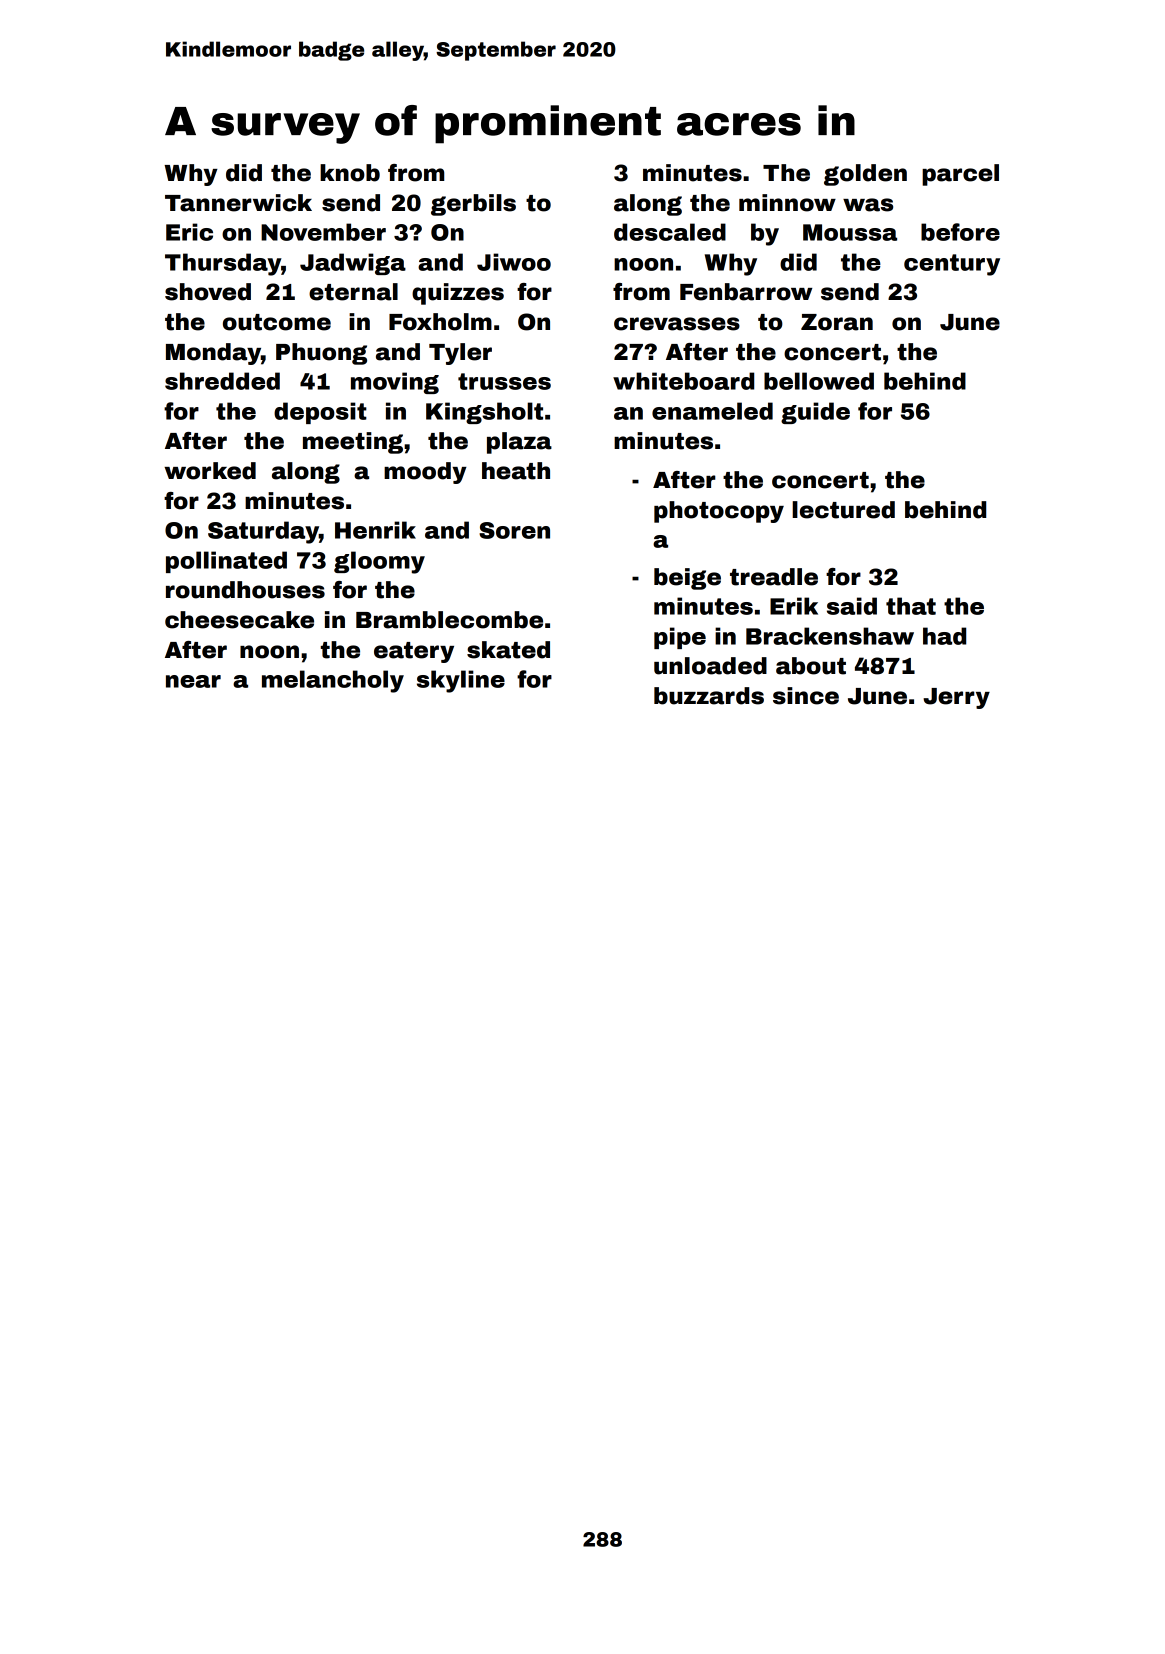 Image resolution: width=1165 pixels, height=1654 pixels. Describe the element at coordinates (670, 232) in the page. I see `descaled` at that location.
